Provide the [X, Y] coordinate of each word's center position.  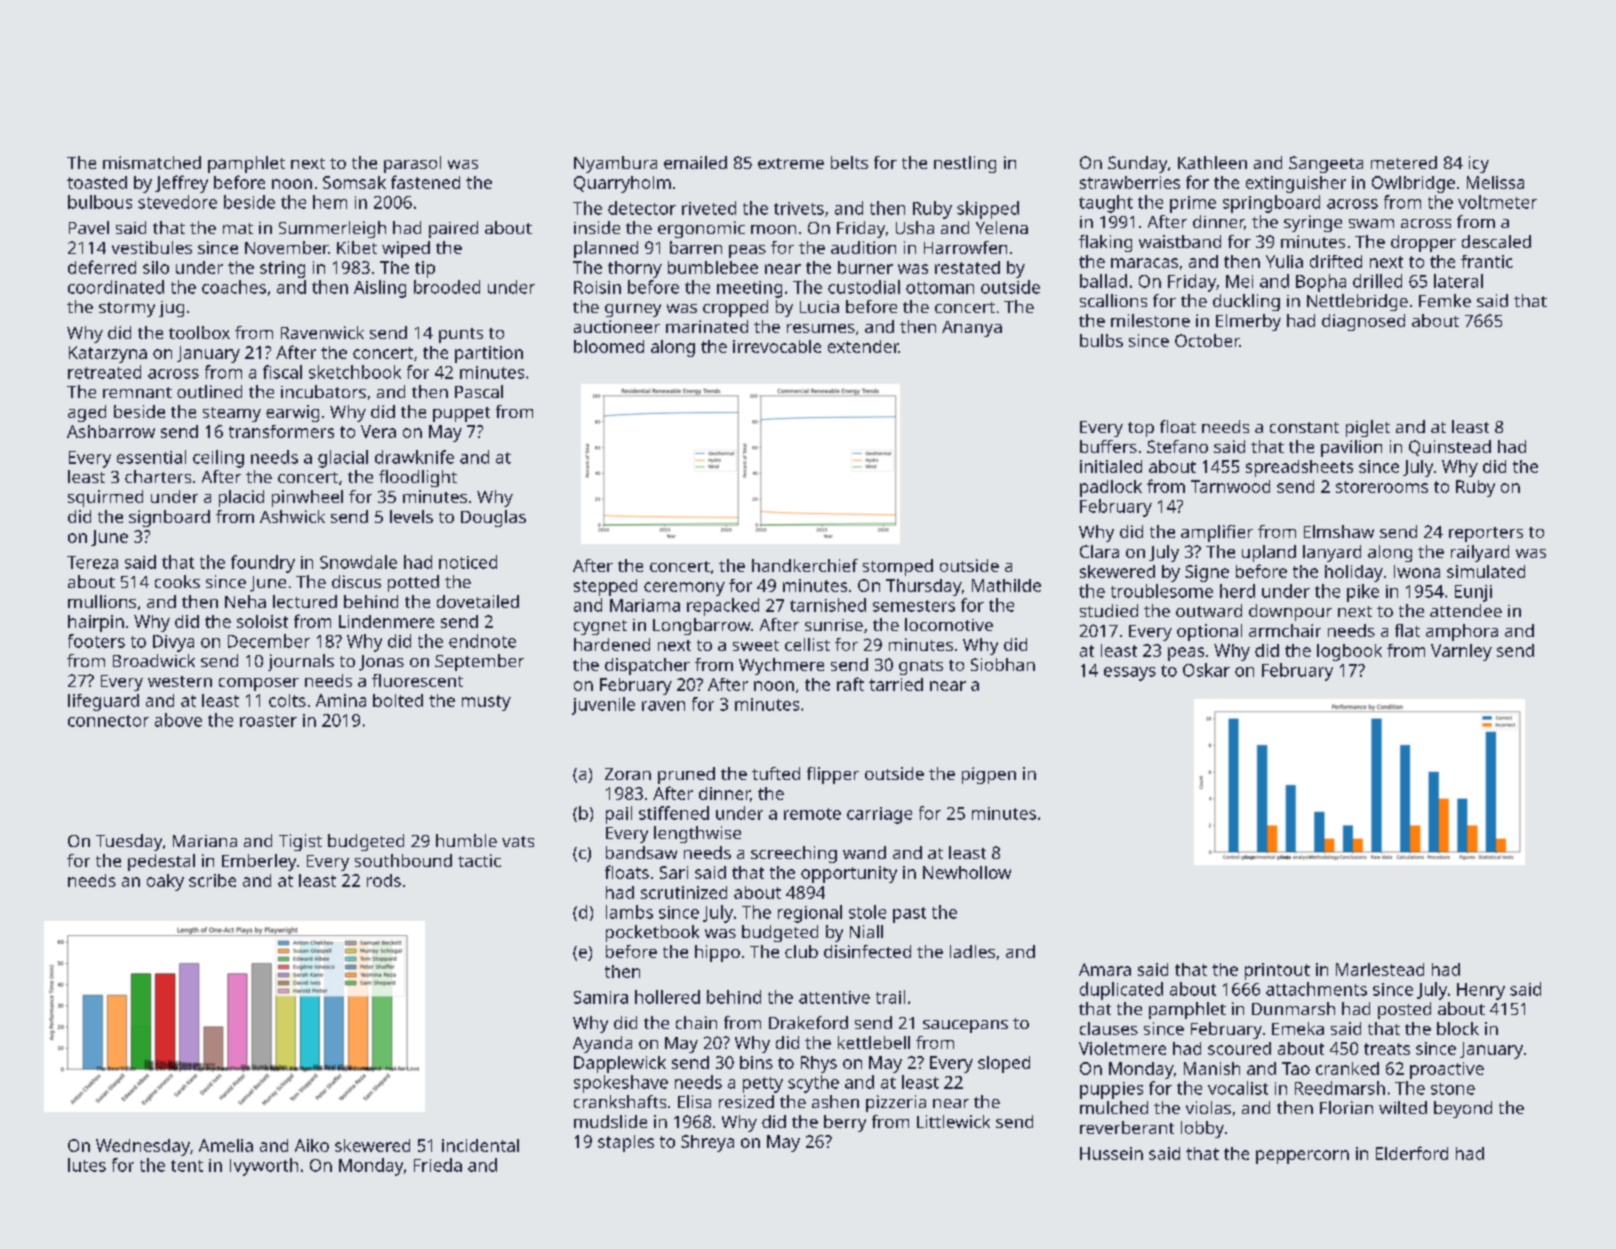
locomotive [949, 624]
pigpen [989, 775]
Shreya [707, 1143]
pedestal [161, 862]
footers [96, 641]
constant [1304, 427]
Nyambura [615, 164]
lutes [87, 1165]
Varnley [1461, 652]
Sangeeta [1326, 164]
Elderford [1412, 1153]
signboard [169, 518]
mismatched [152, 162]
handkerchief [805, 565]
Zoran [628, 774]
